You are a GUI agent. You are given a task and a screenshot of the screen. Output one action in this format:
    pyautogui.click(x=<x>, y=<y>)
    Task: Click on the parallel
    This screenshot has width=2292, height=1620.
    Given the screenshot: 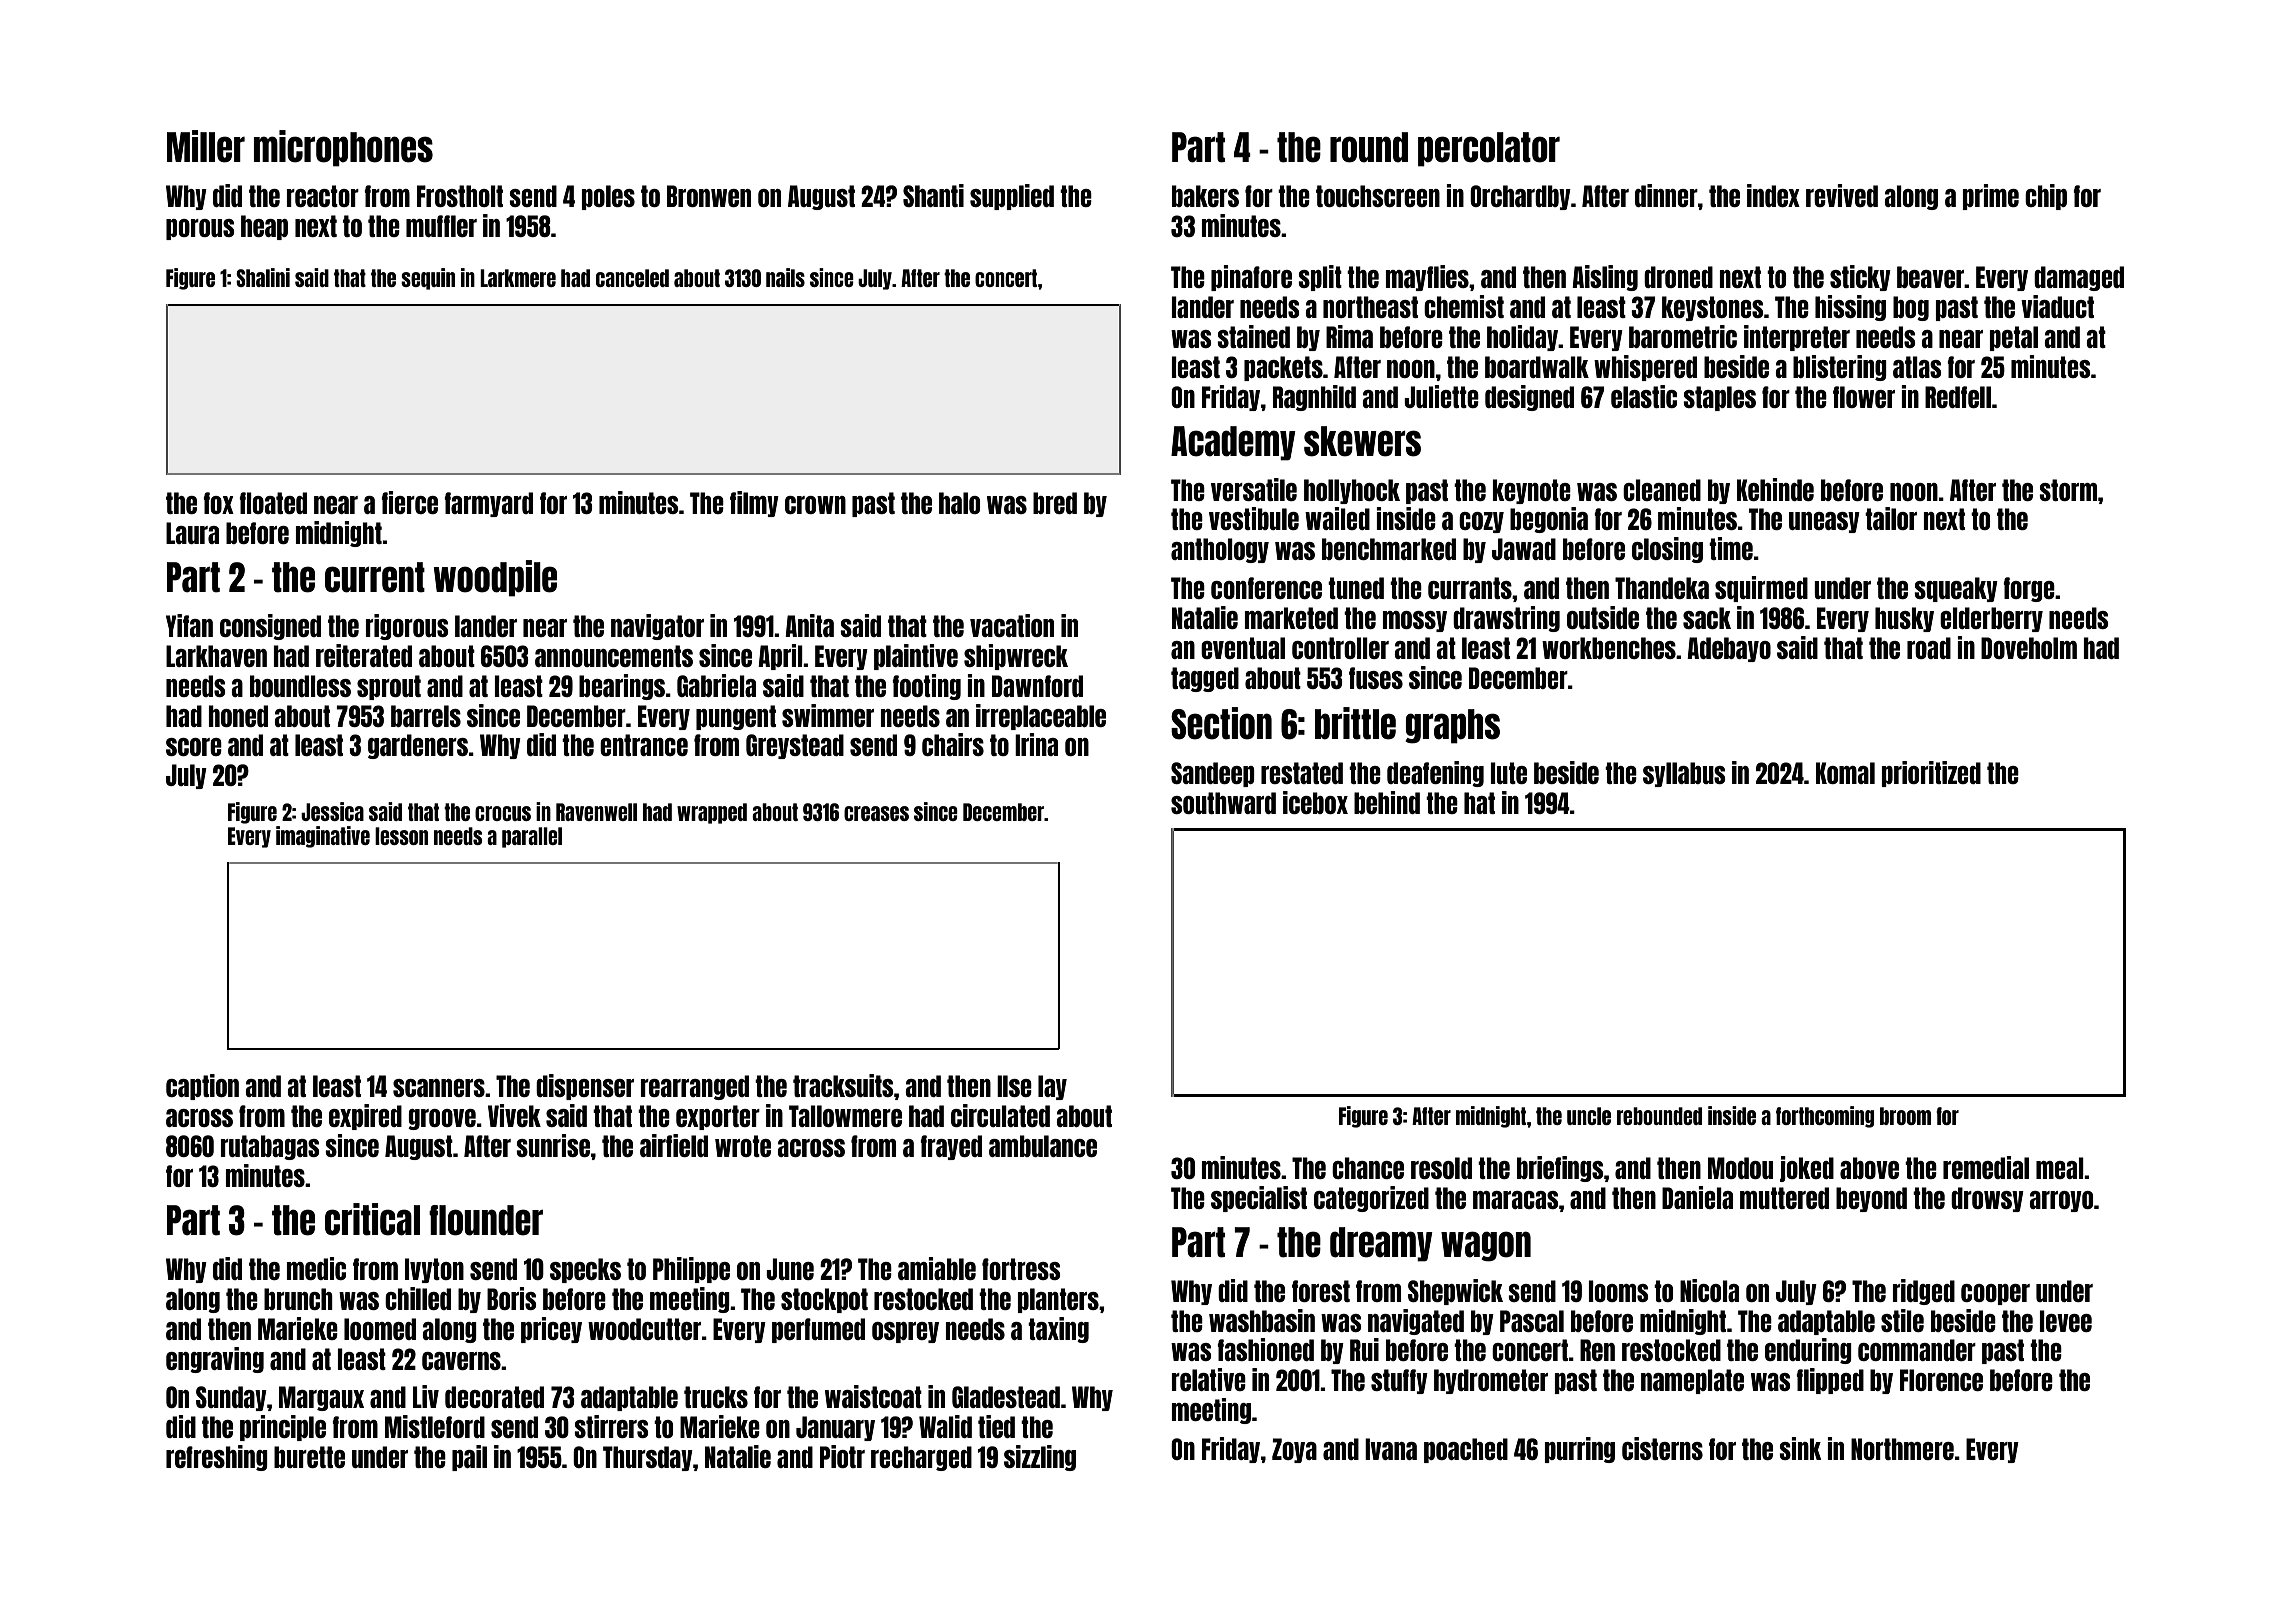 What is the action you would take?
    pyautogui.click(x=532, y=837)
